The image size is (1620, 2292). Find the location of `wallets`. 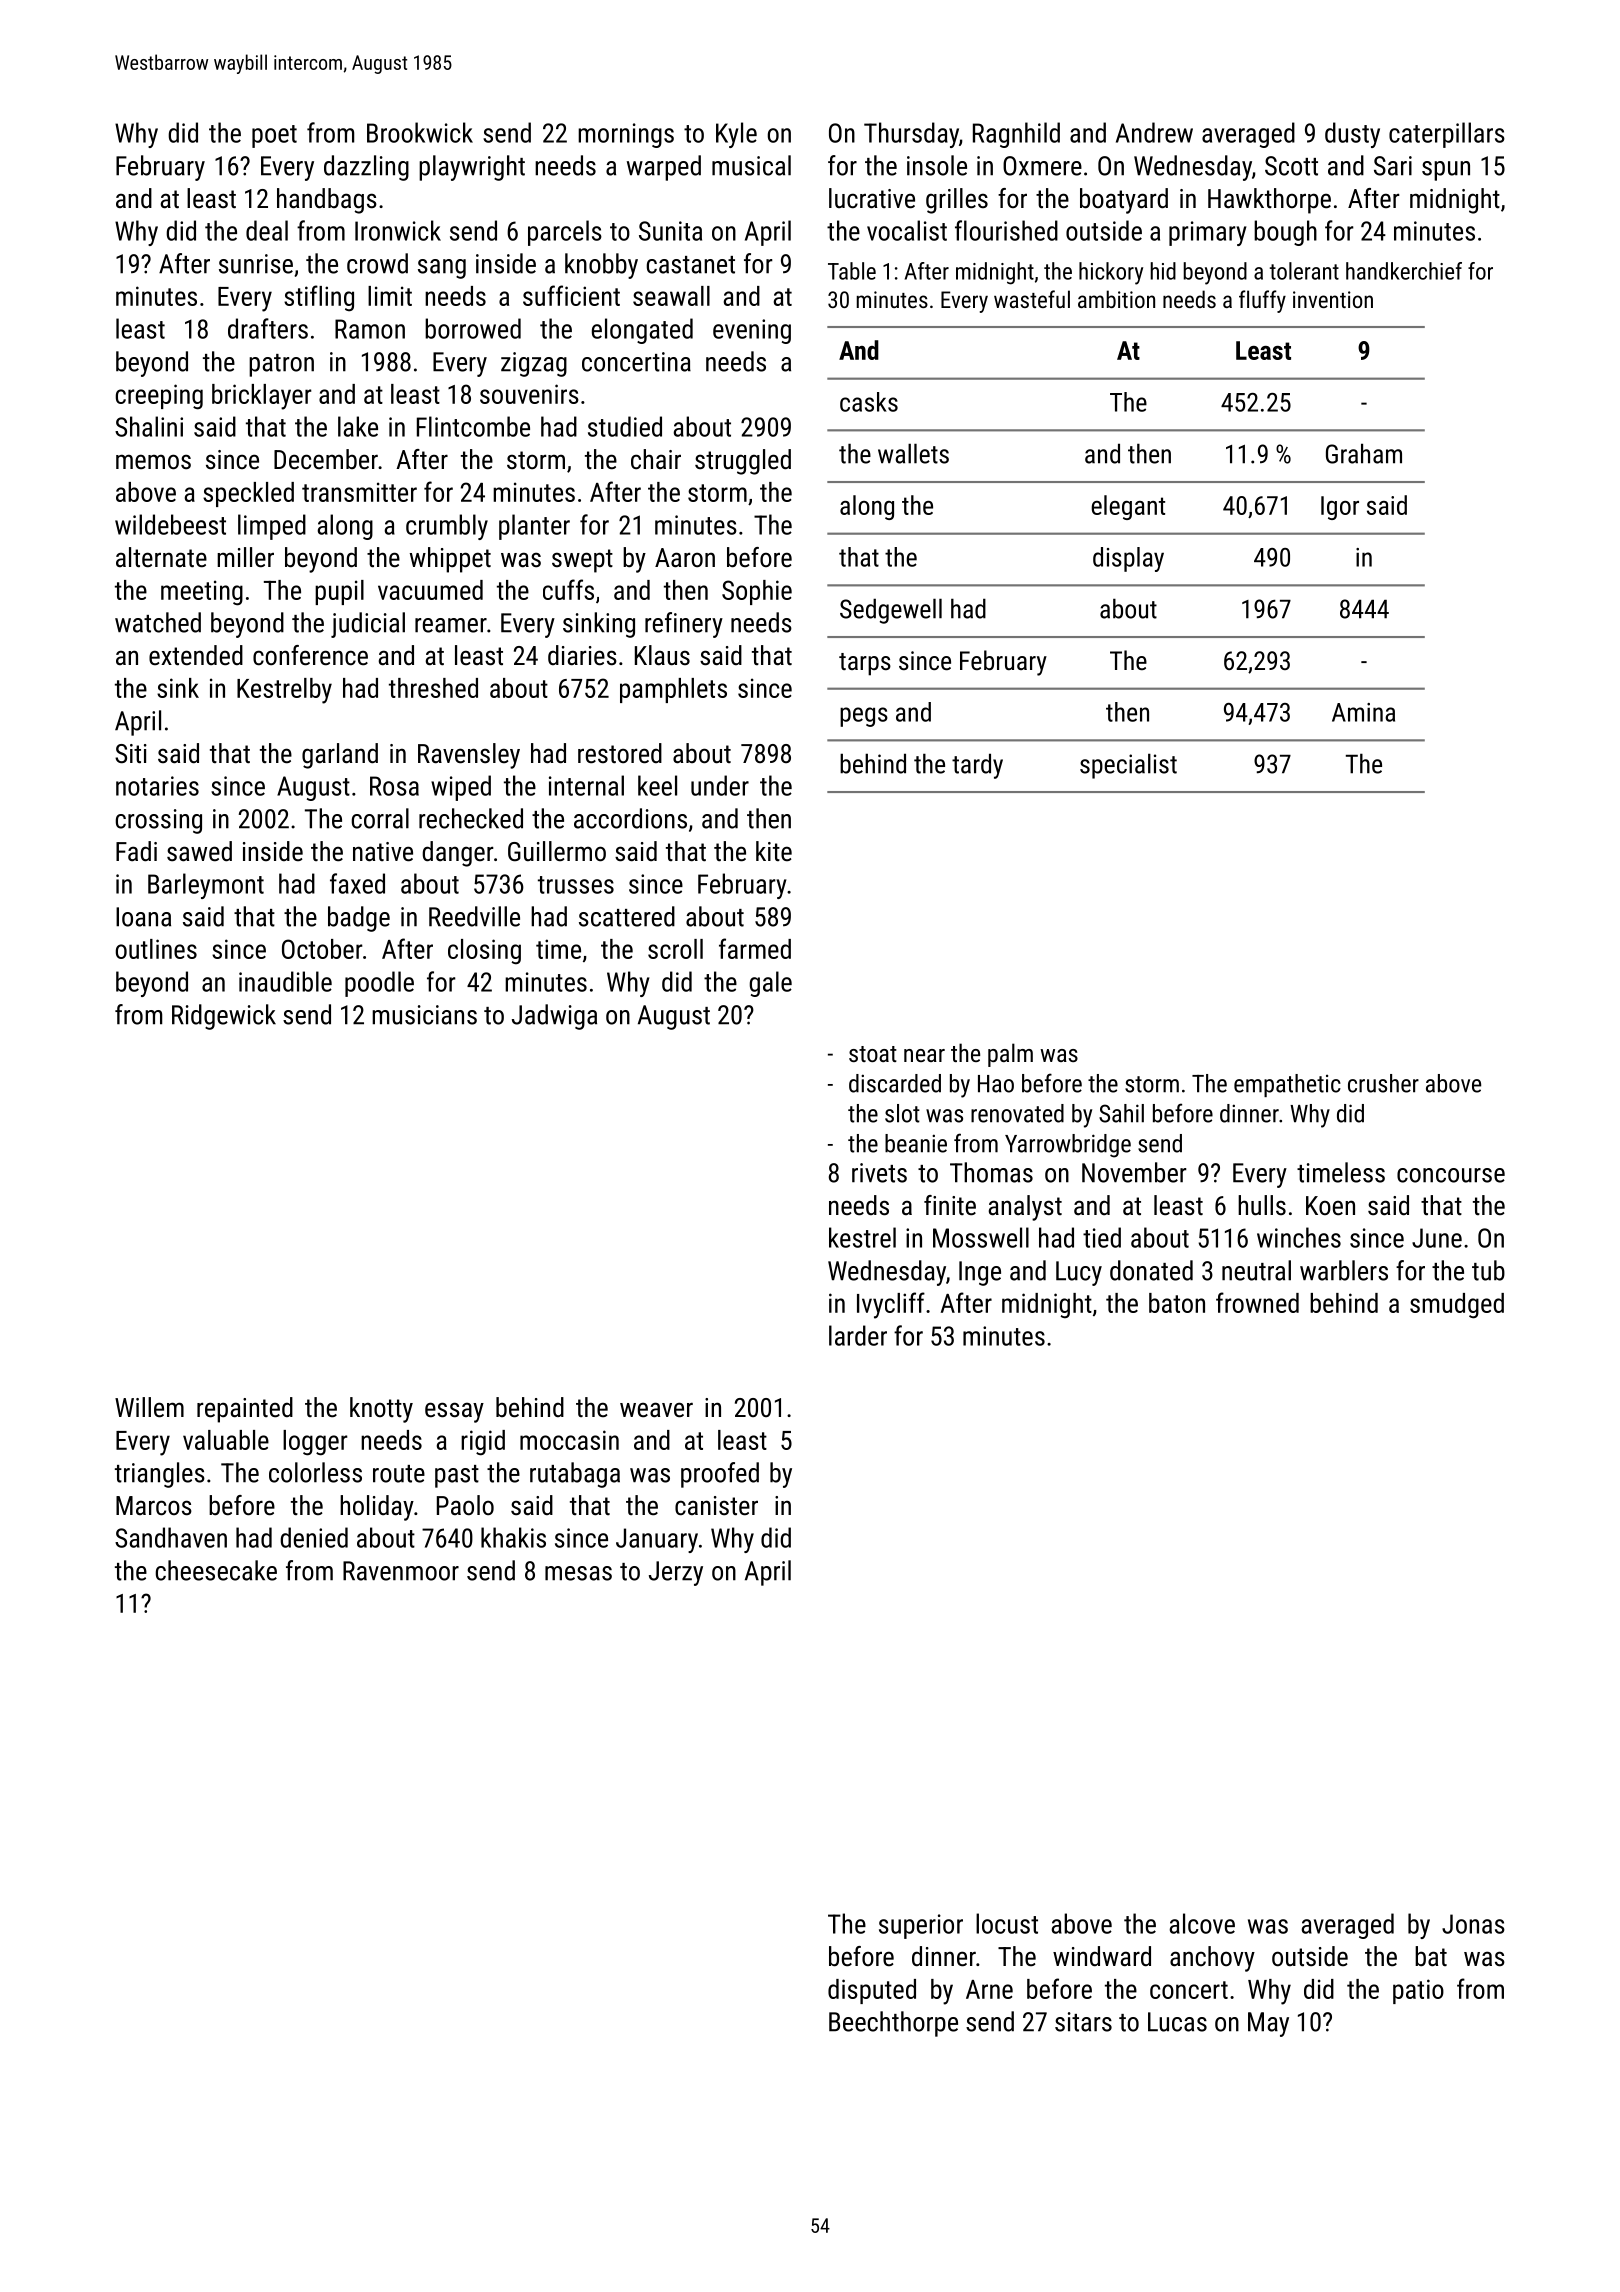

wallets is located at coordinates (913, 453).
